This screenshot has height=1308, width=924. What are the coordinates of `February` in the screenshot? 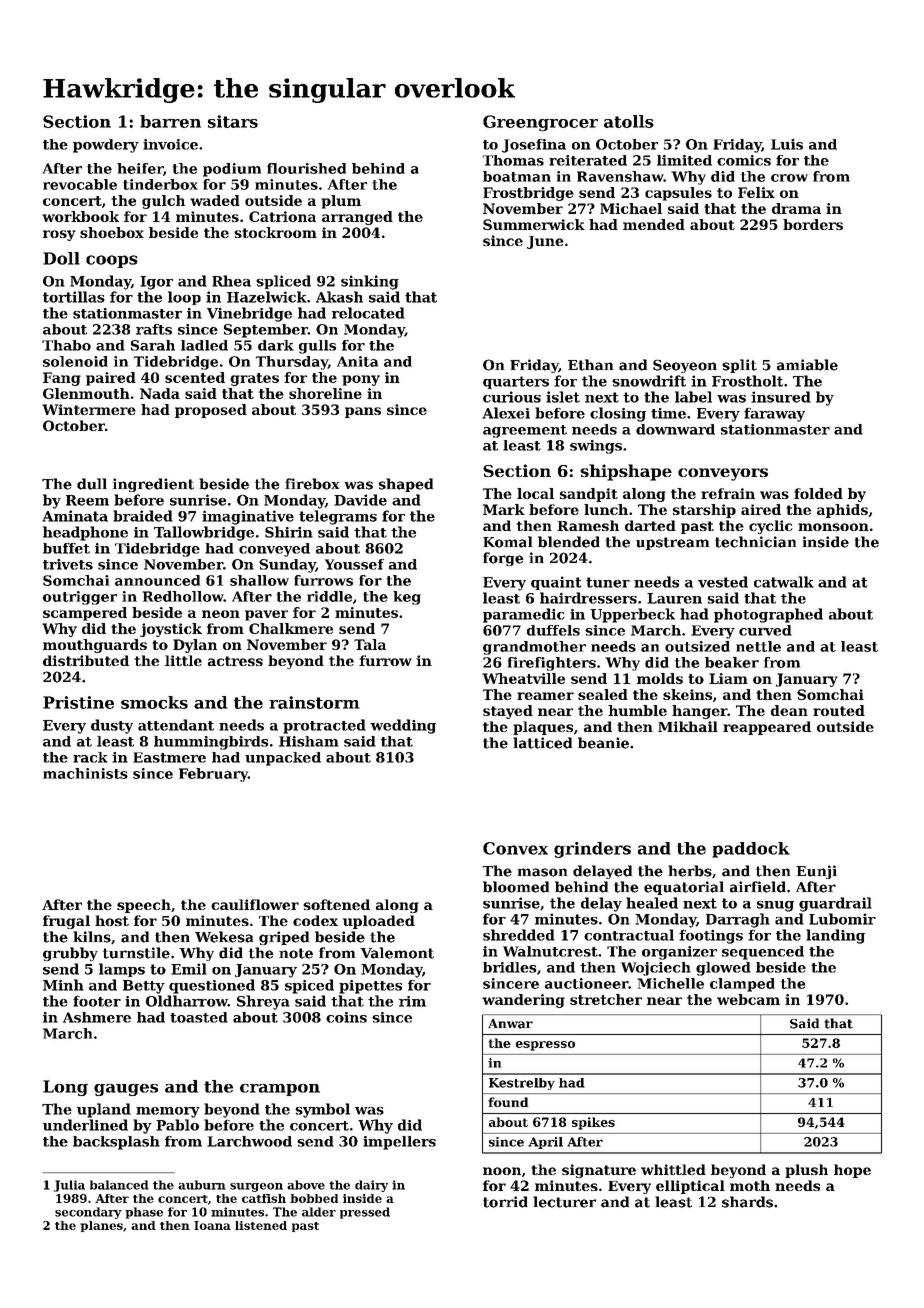 It's located at (213, 775).
